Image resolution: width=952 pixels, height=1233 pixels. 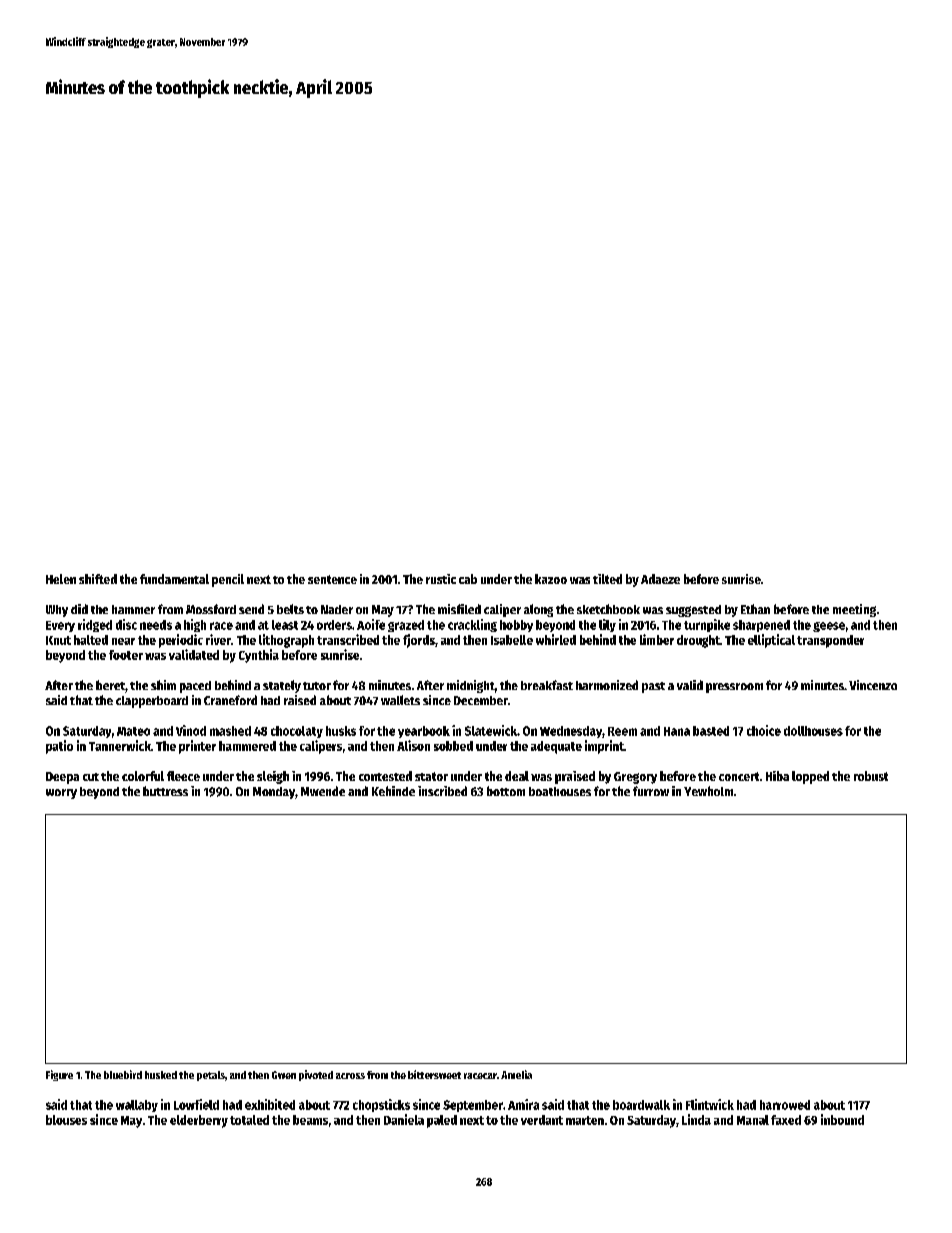 I want to click on bittersweet, so click(x=434, y=1074).
